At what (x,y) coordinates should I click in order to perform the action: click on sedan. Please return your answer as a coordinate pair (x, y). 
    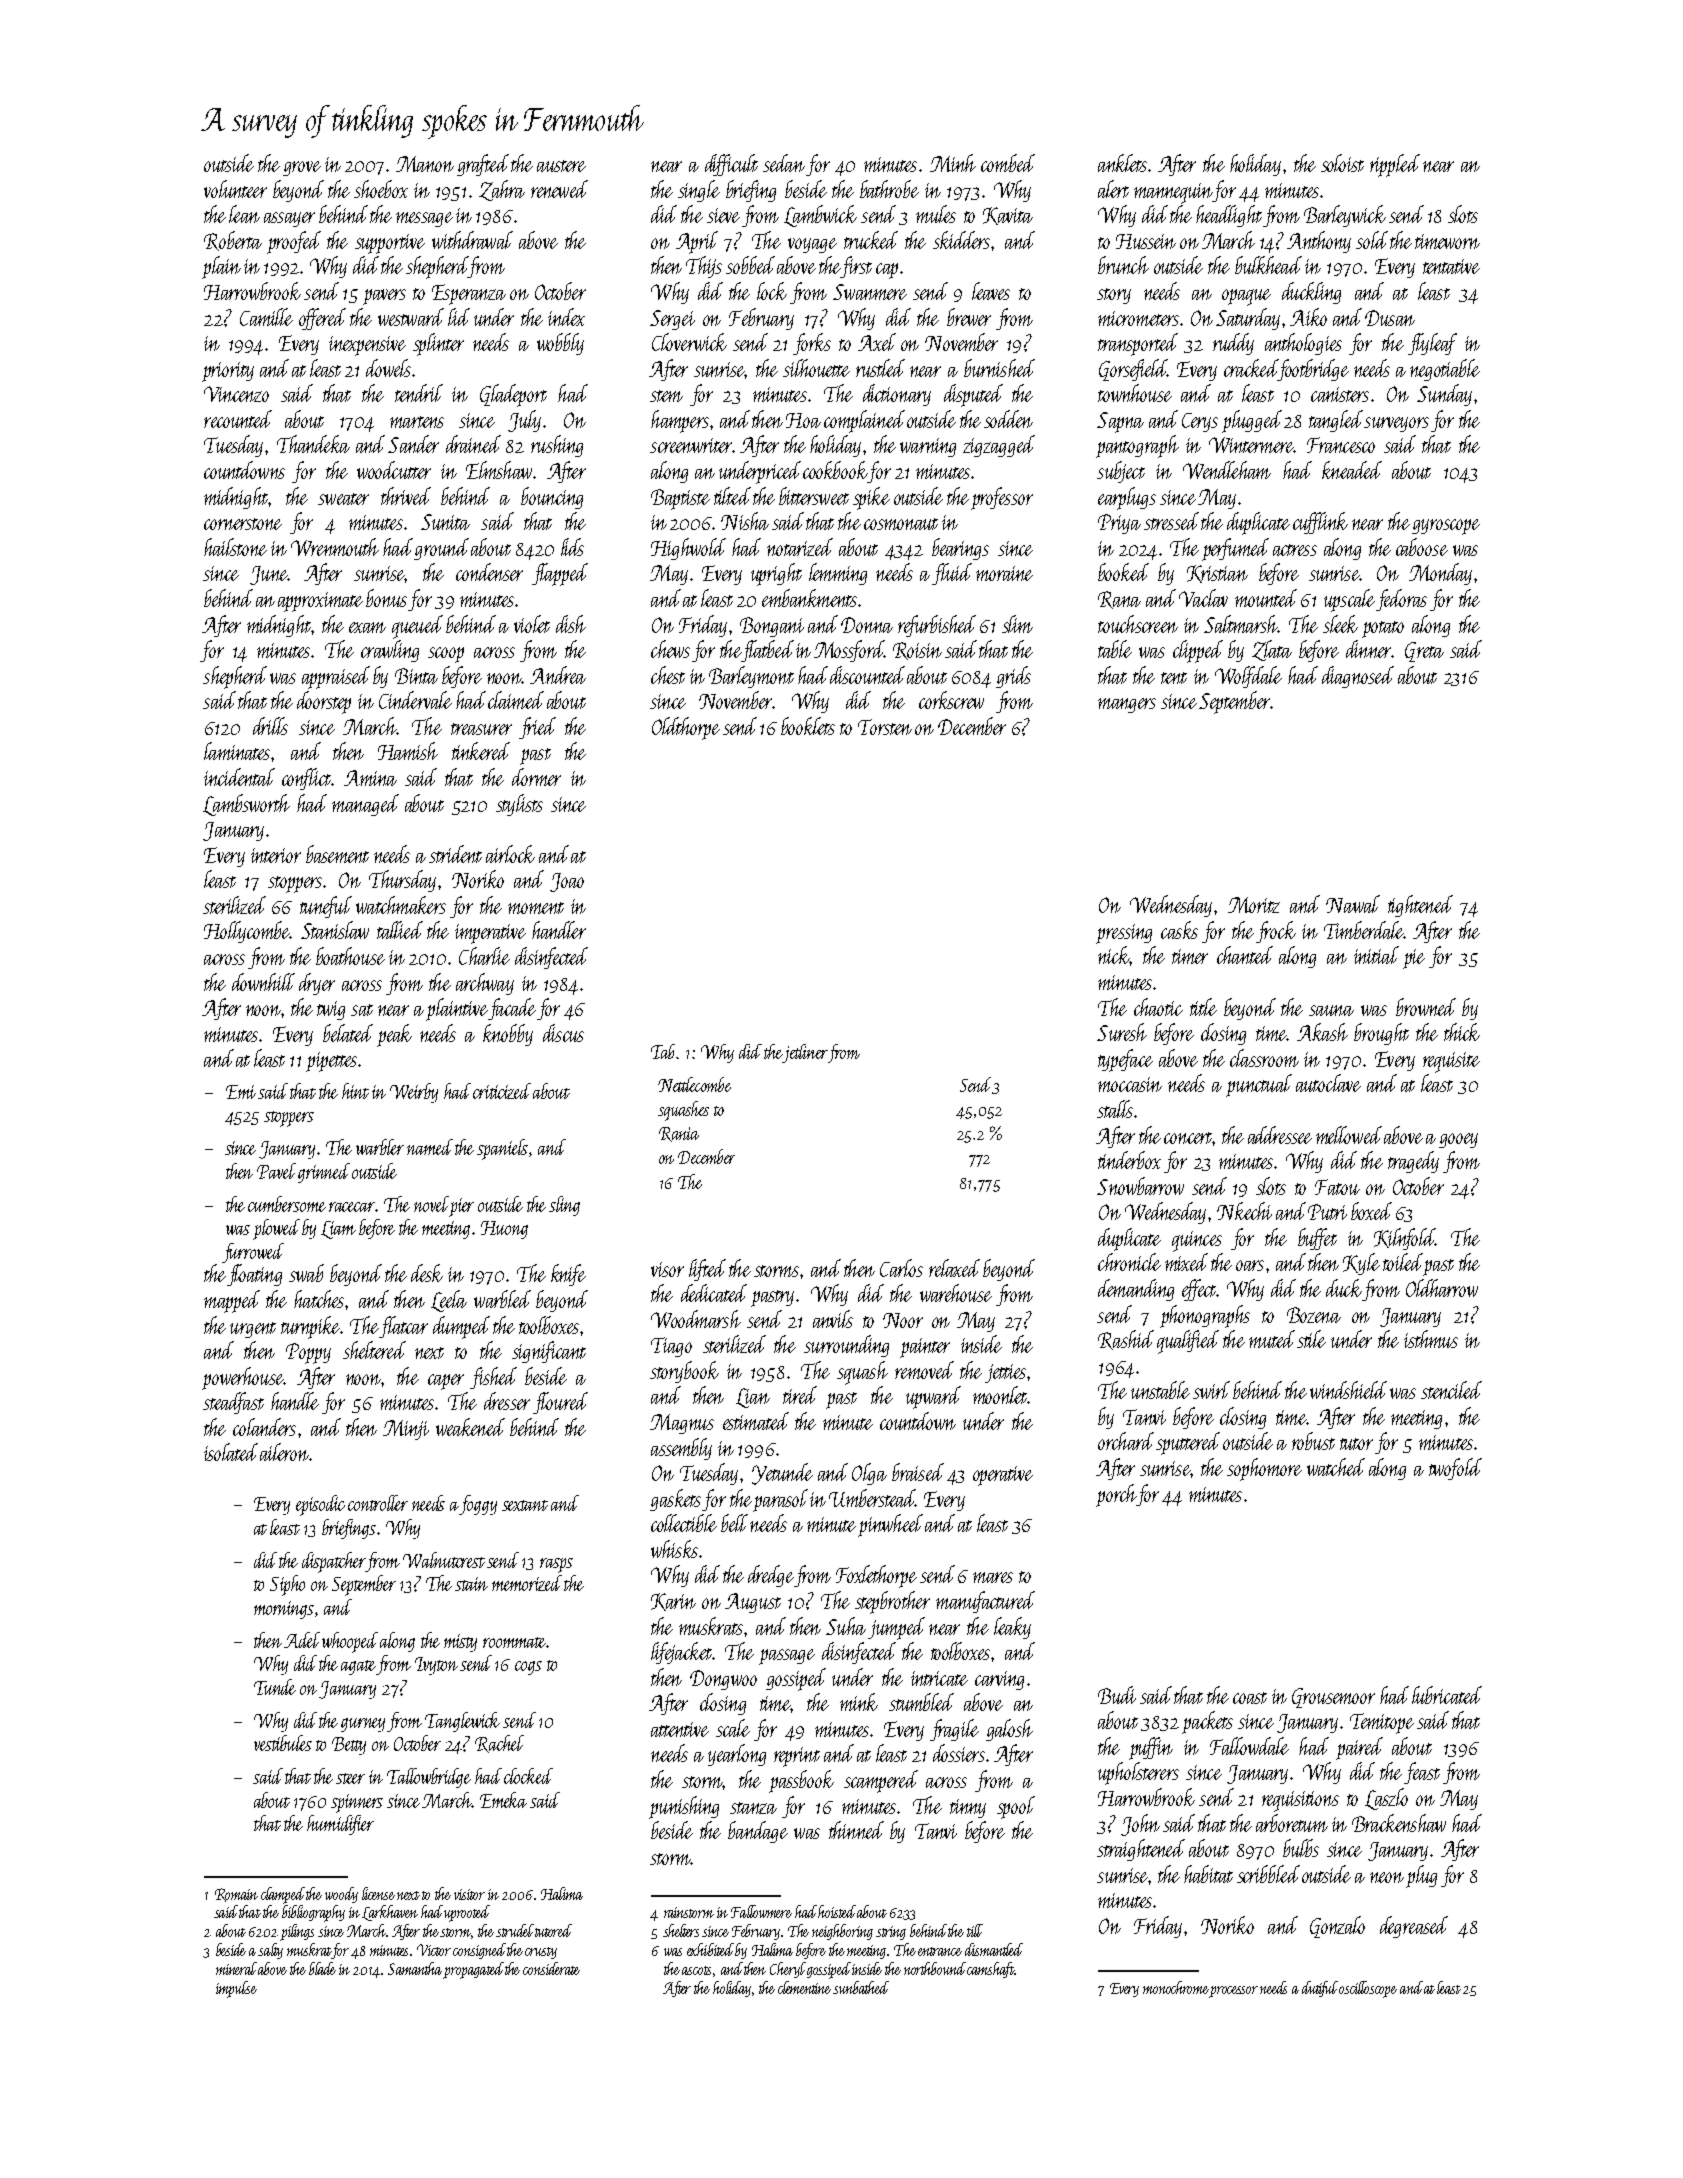
    Looking at the image, I should click on (784, 163).
